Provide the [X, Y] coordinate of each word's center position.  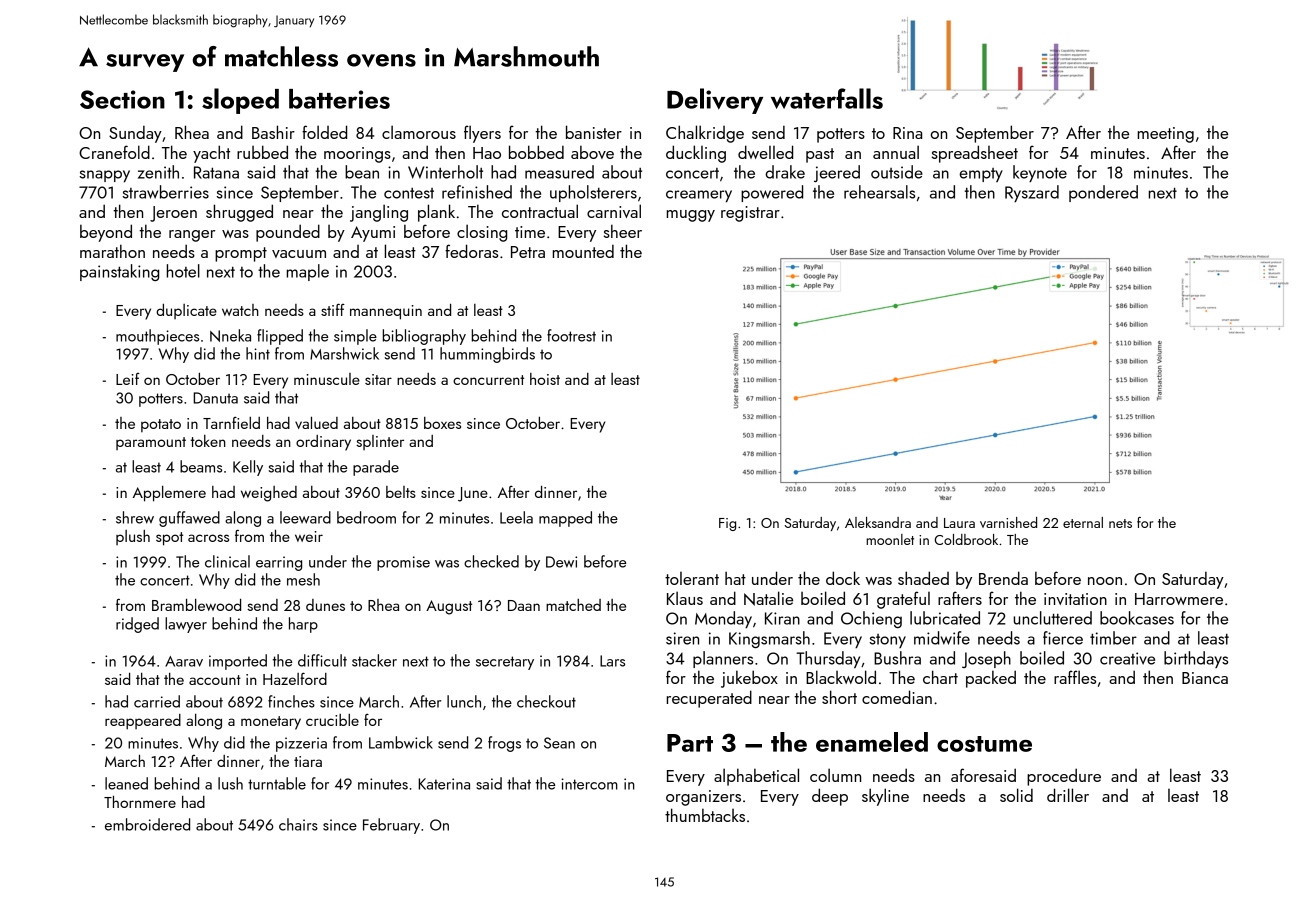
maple [308, 272]
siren [682, 638]
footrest [571, 335]
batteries [339, 99]
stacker [374, 660]
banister [594, 132]
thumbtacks [705, 815]
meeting [1166, 135]
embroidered [147, 824]
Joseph [986, 659]
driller [1068, 795]
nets [1120, 523]
